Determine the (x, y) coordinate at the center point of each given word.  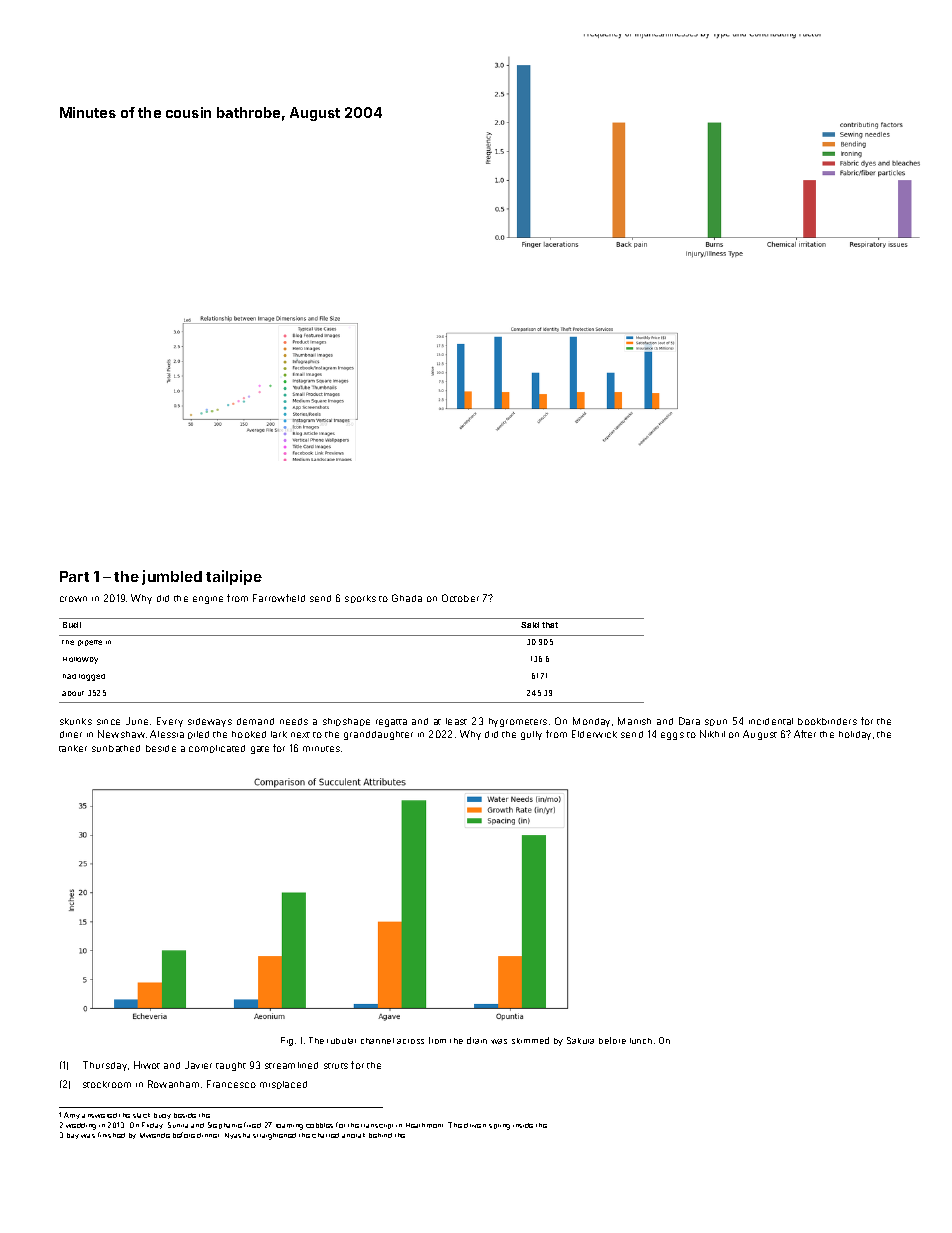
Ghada (407, 598)
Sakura (580, 1040)
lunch (641, 1041)
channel (377, 1041)
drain (477, 1040)
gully (531, 735)
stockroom (107, 1084)
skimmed (530, 1040)
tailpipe (234, 577)
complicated (217, 749)
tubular (341, 1041)
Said (530, 625)
